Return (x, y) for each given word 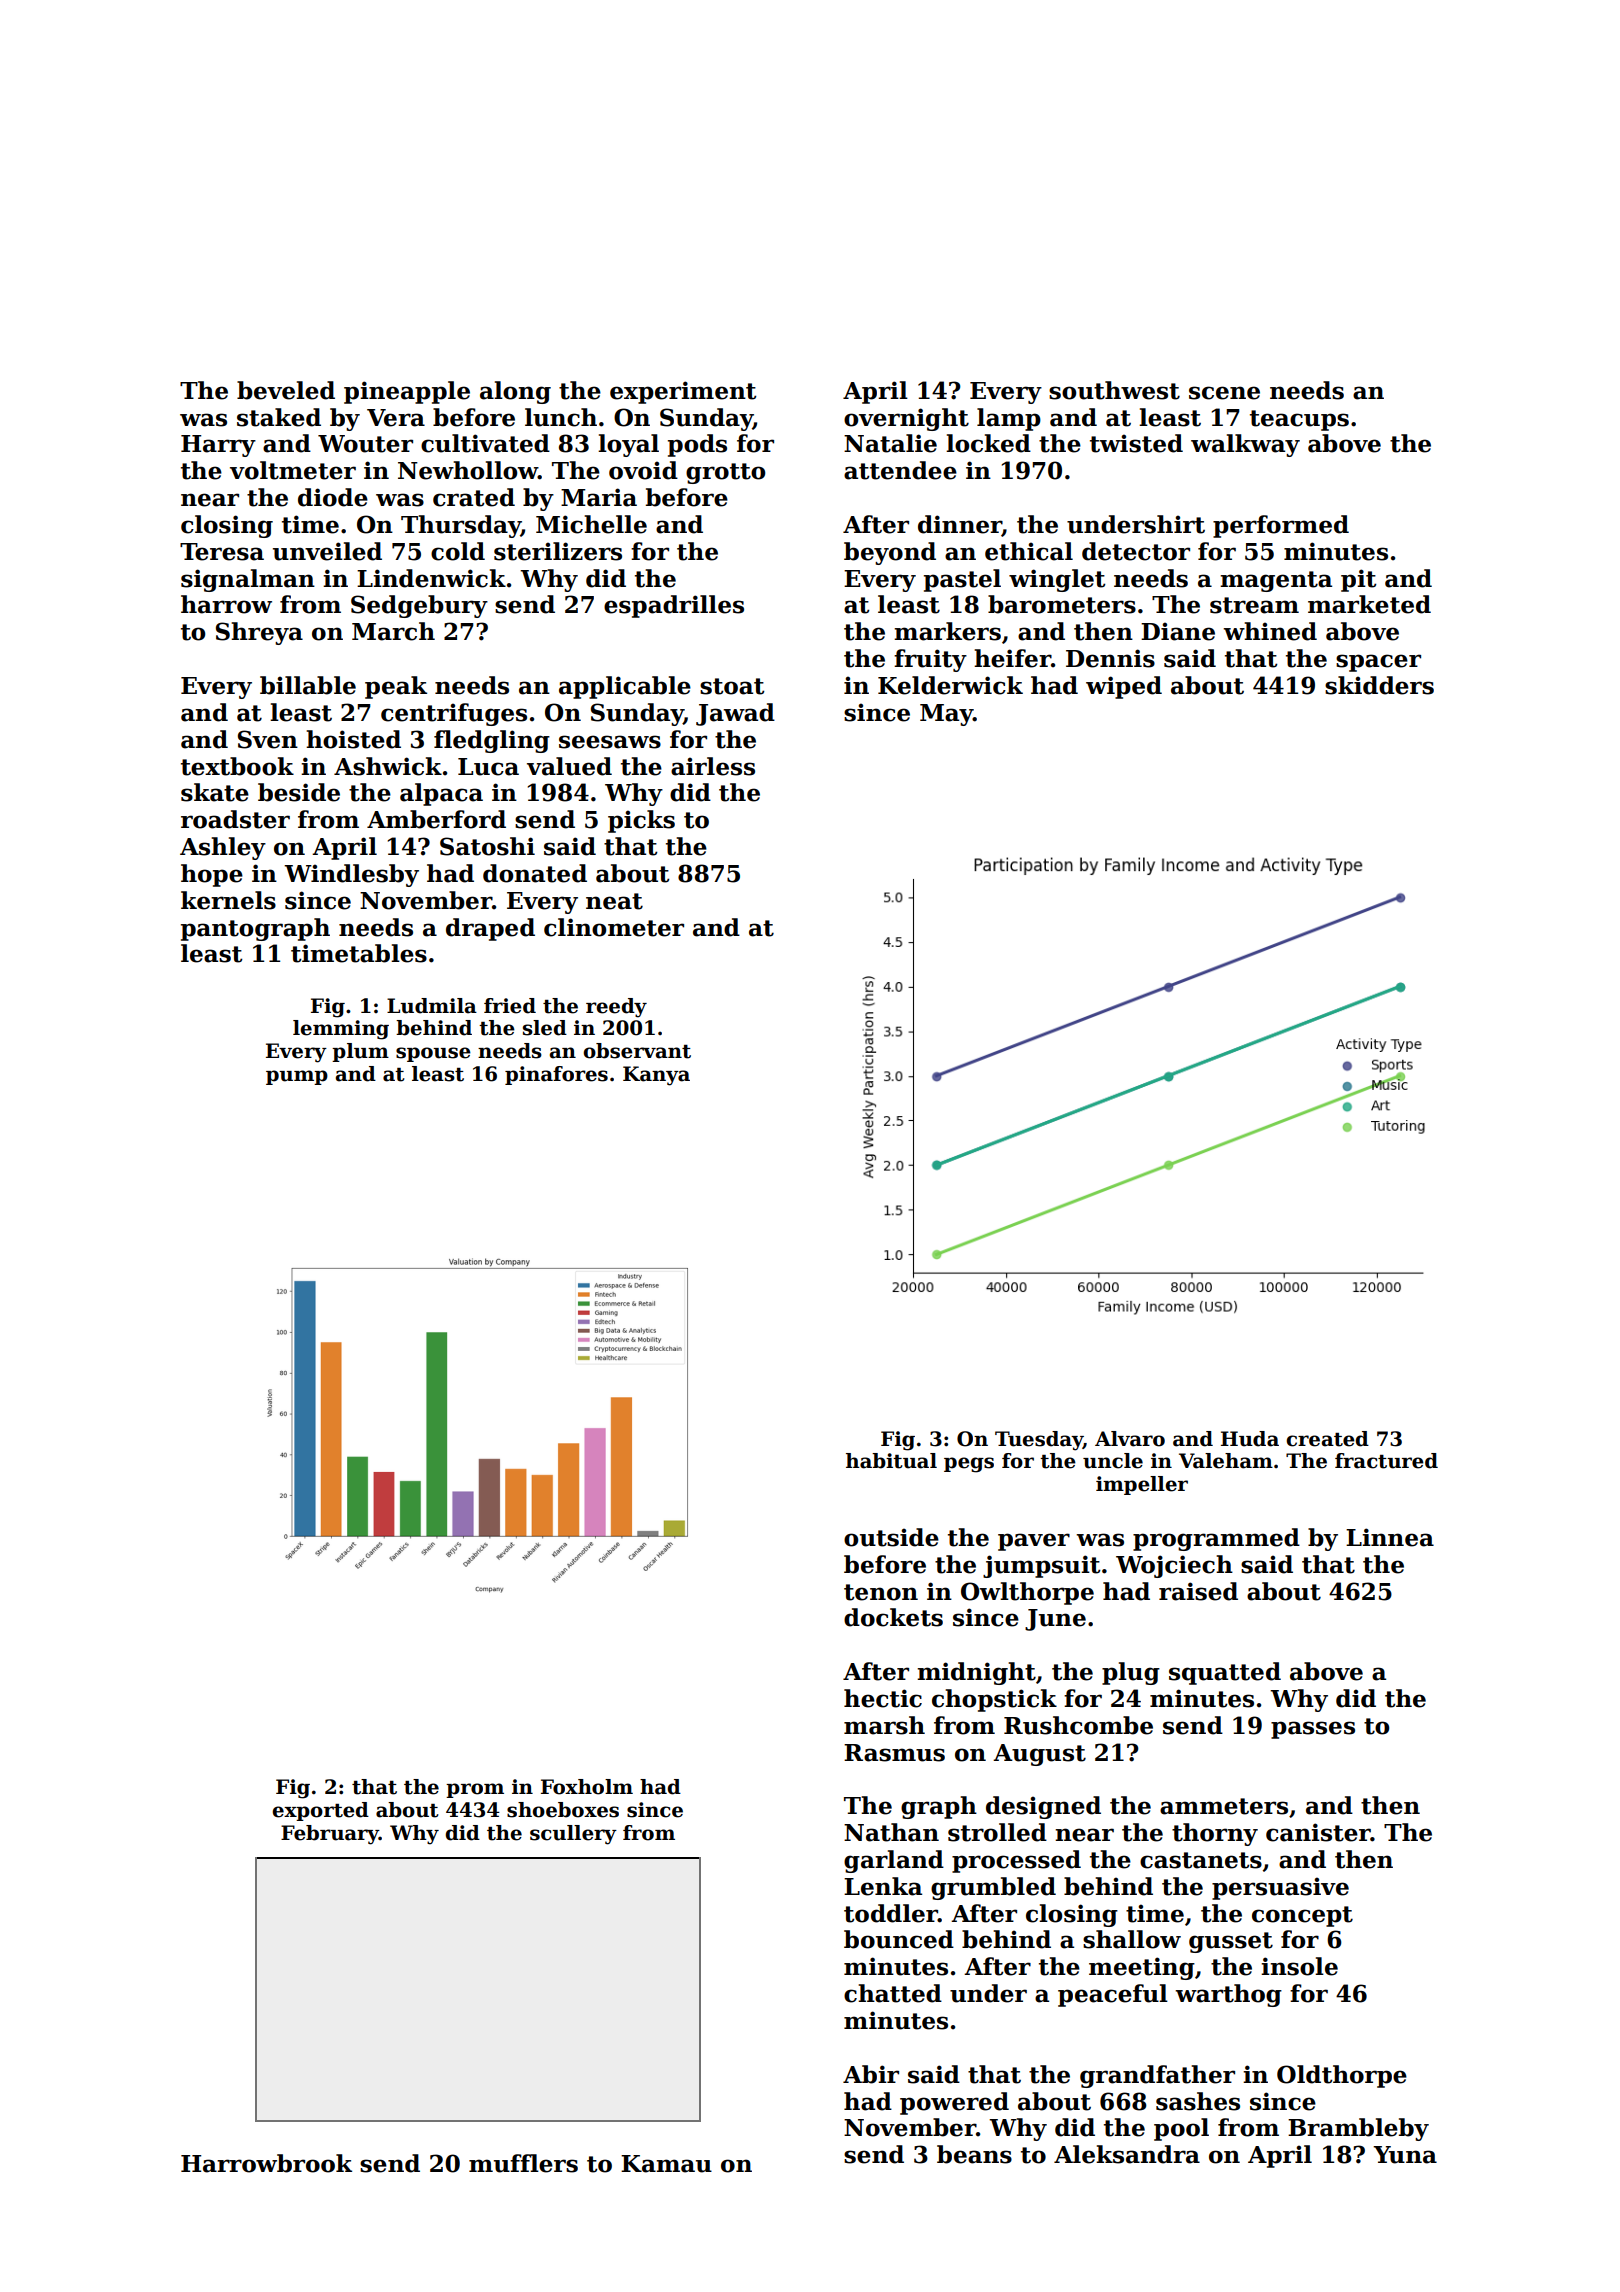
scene (1224, 393)
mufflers (523, 2163)
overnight (906, 419)
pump (297, 1077)
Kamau (666, 2164)
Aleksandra (1127, 2154)
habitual (891, 1461)
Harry (218, 446)
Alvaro (1130, 1439)
